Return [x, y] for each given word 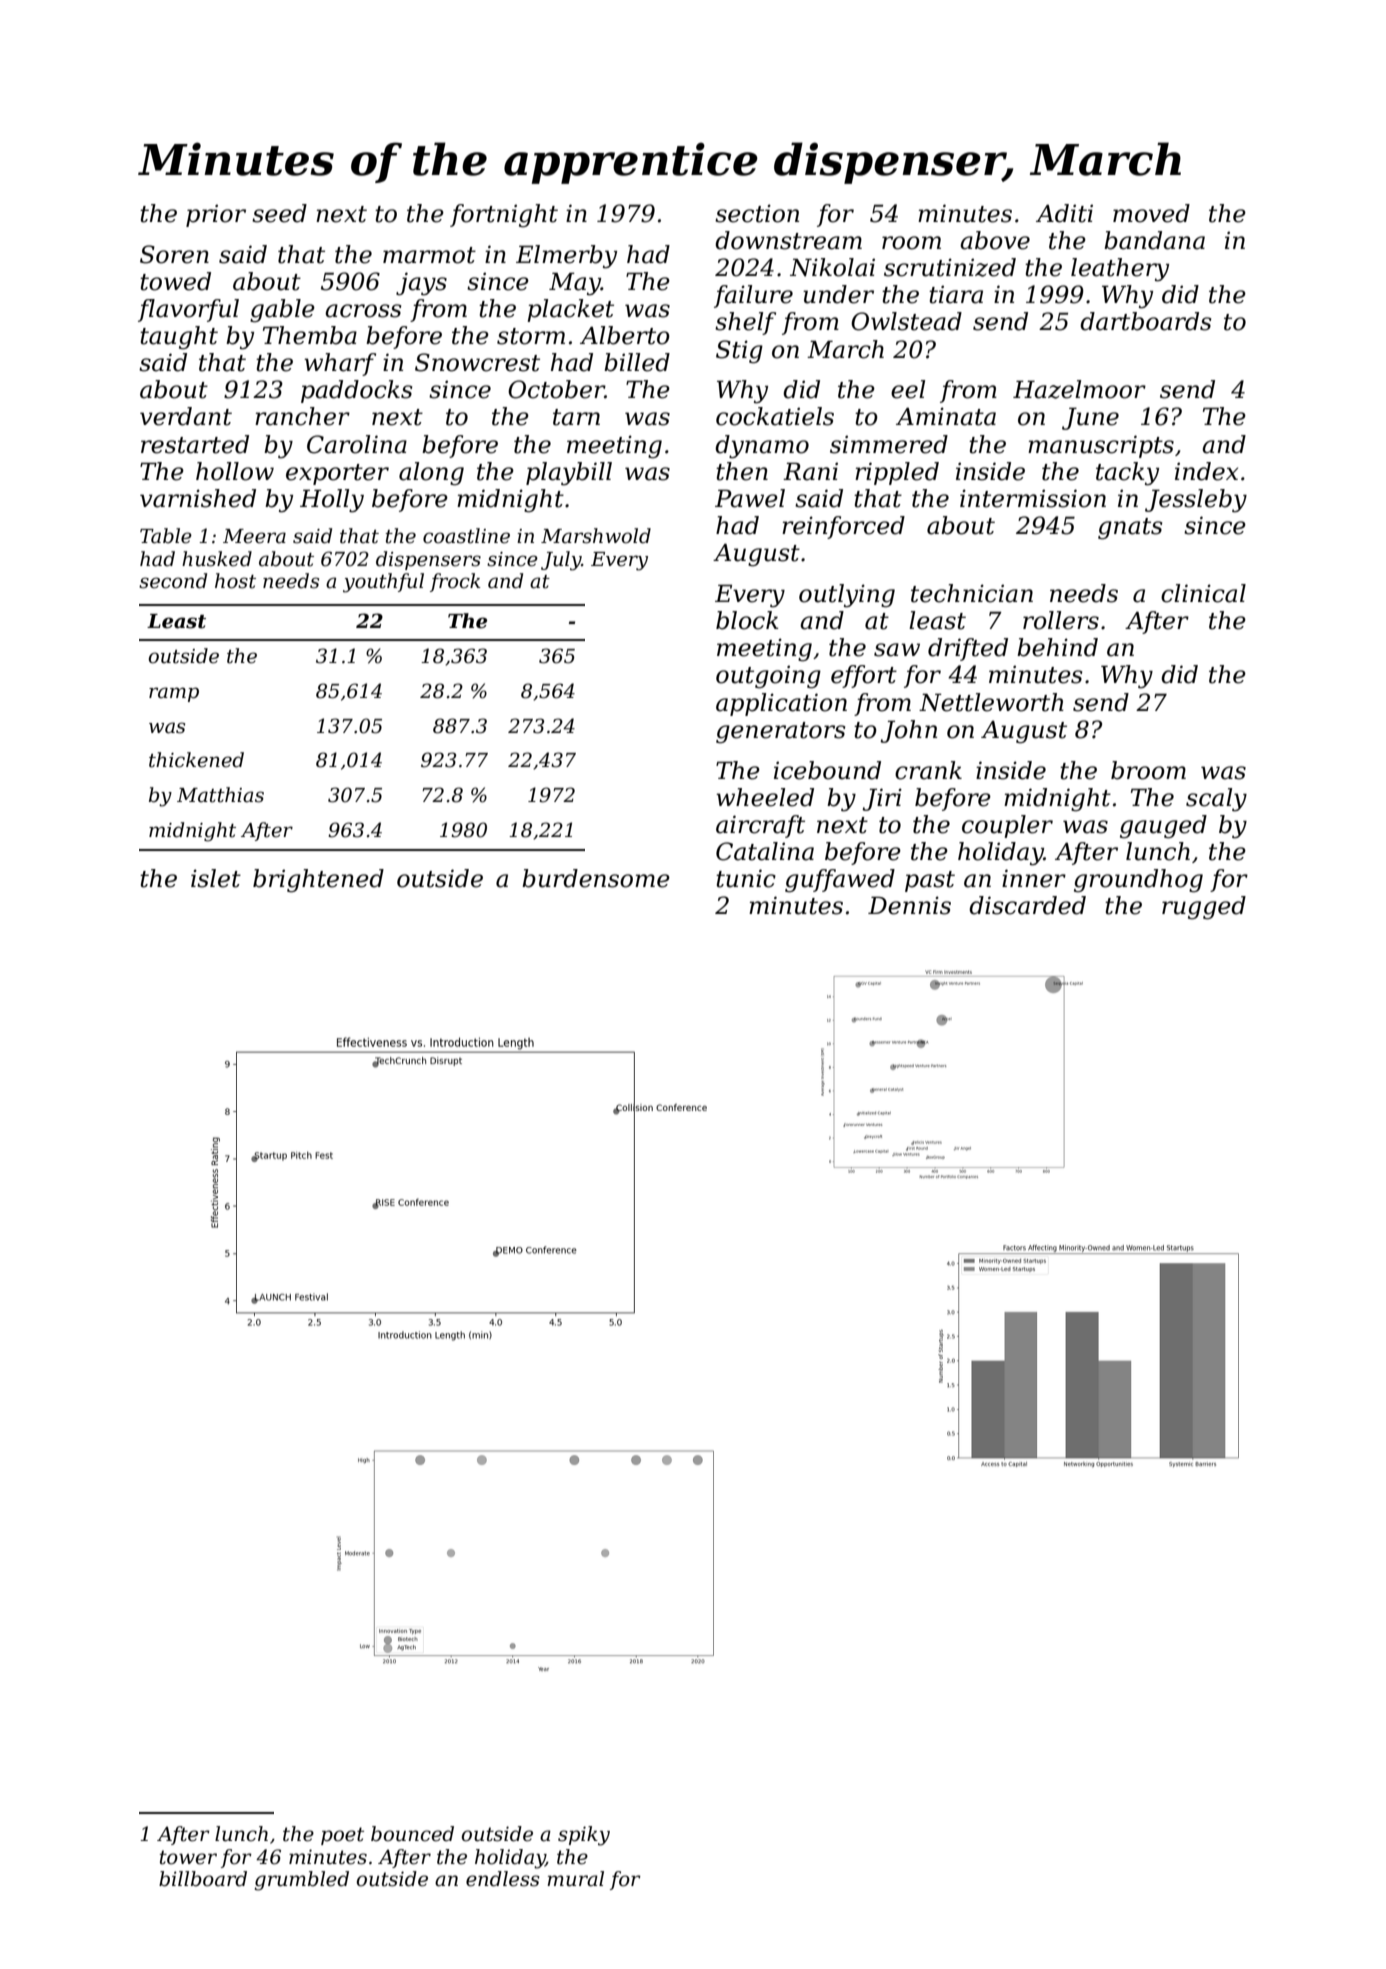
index [1206, 471]
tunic [746, 878]
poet [342, 1836]
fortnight [504, 215]
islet [216, 878]
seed [279, 213]
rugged [1204, 908]
